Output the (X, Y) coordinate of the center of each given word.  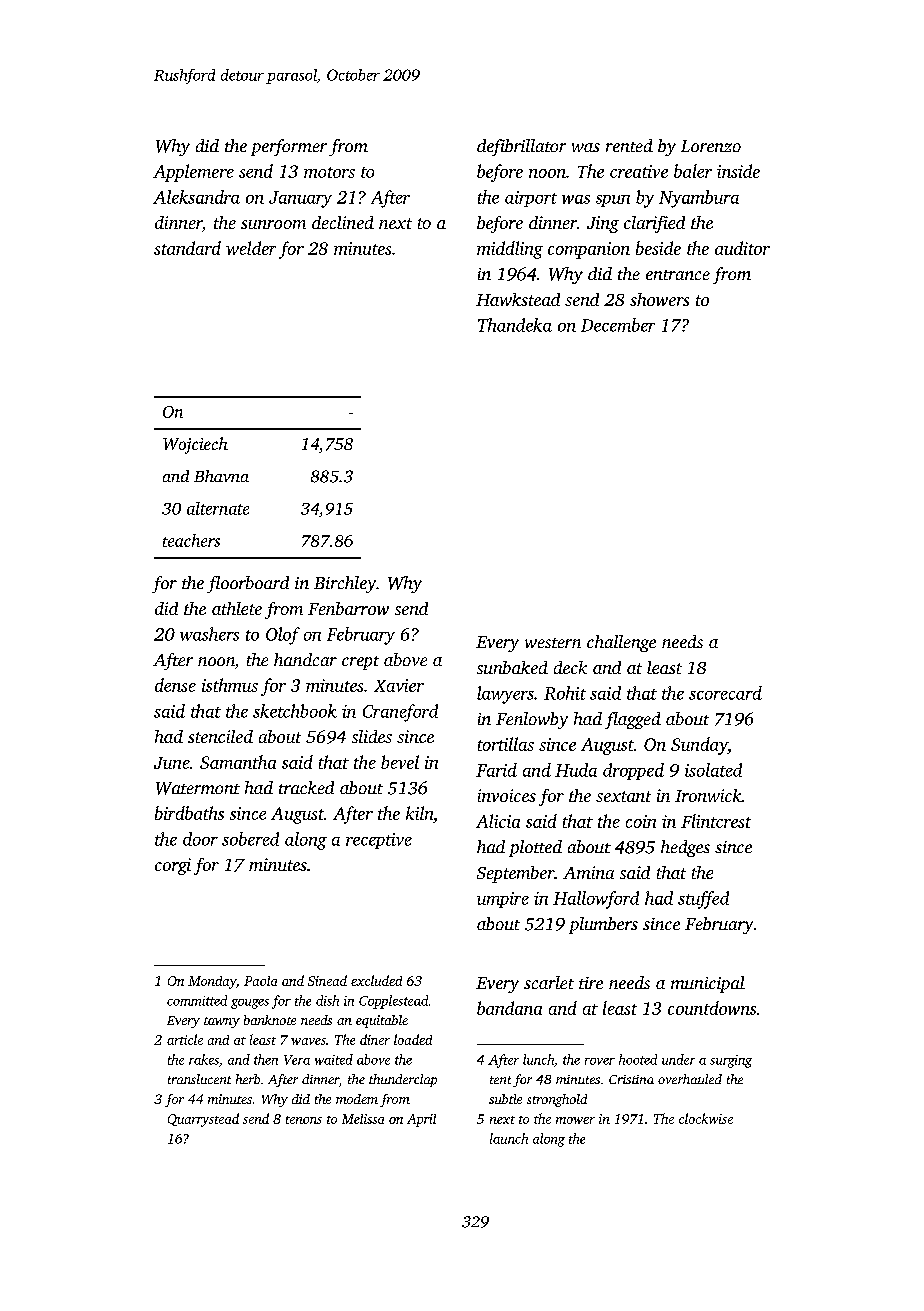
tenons (304, 1120)
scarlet (549, 982)
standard (187, 248)
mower (575, 1120)
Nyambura (699, 199)
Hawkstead (518, 299)
